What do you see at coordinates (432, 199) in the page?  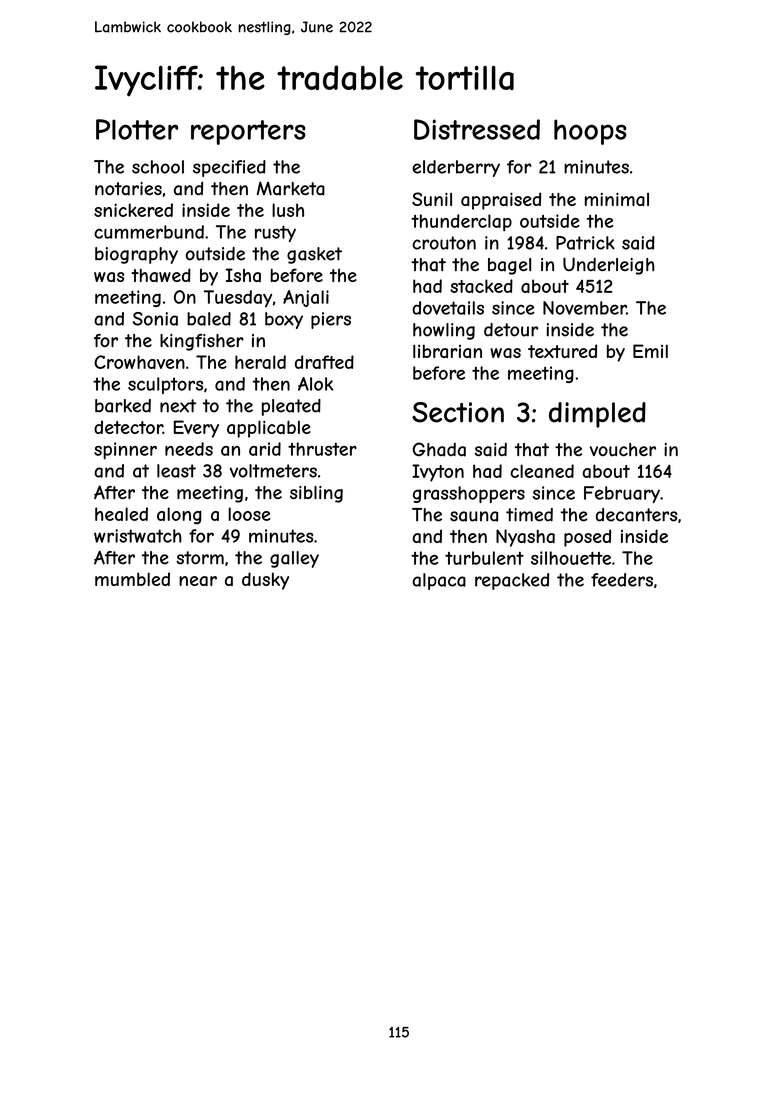 I see `Sunil` at bounding box center [432, 199].
